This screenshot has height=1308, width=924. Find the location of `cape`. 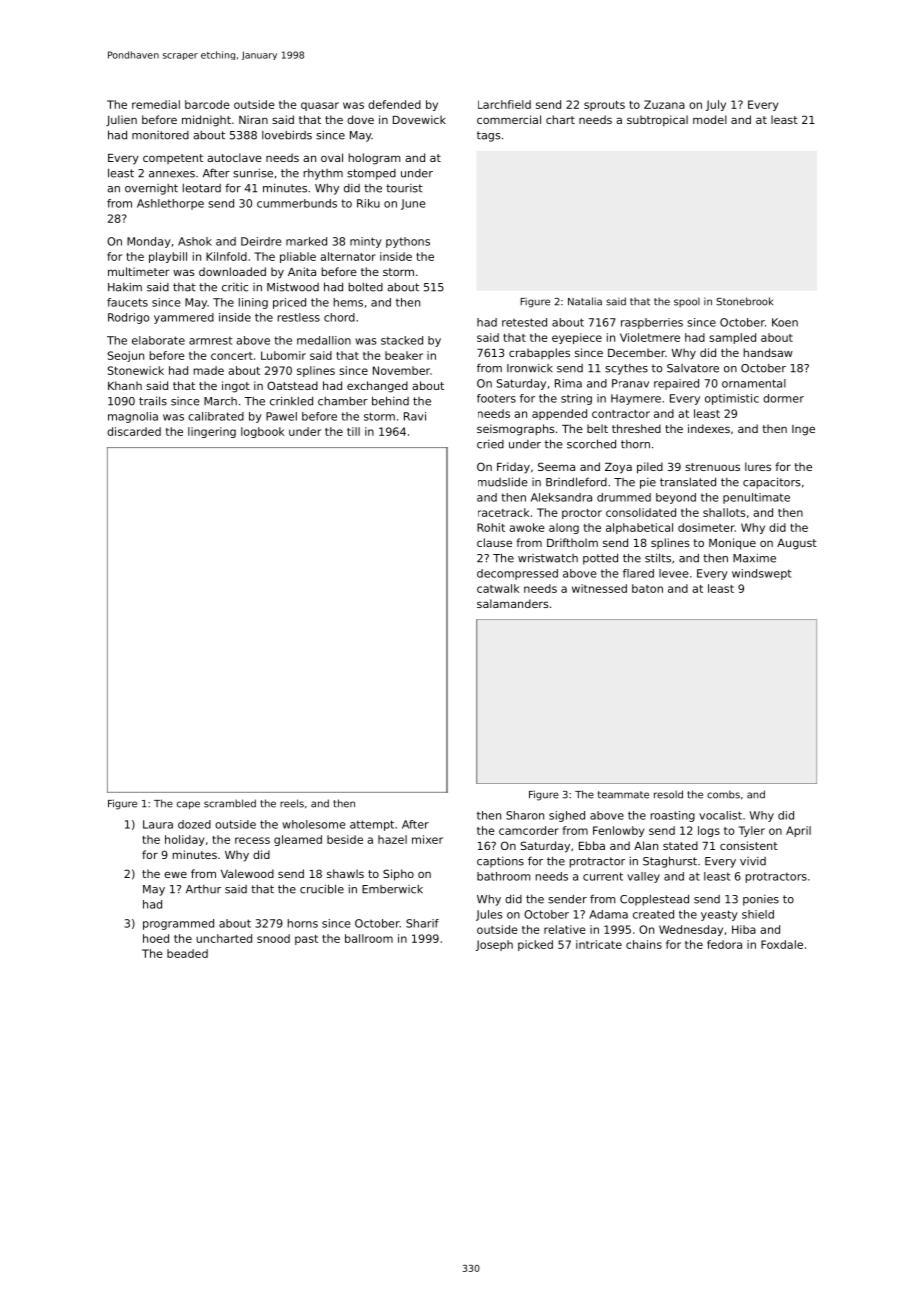

cape is located at coordinates (188, 805).
